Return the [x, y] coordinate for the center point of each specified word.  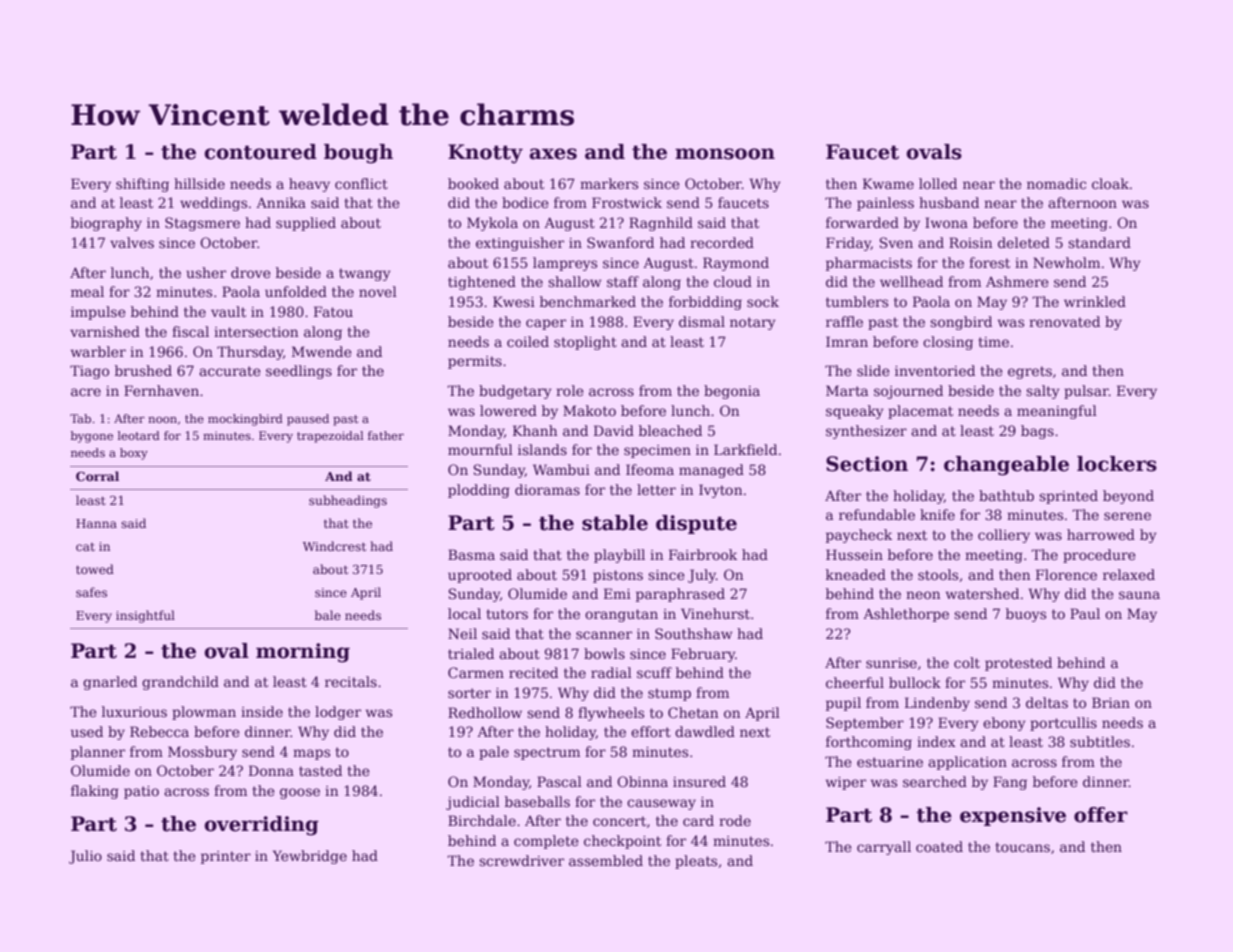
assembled [606, 860]
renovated [1064, 321]
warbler [98, 351]
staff [623, 281]
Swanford [620, 242]
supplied [306, 224]
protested [1018, 664]
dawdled [705, 731]
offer [1101, 815]
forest [989, 262]
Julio [85, 857]
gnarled [110, 683]
